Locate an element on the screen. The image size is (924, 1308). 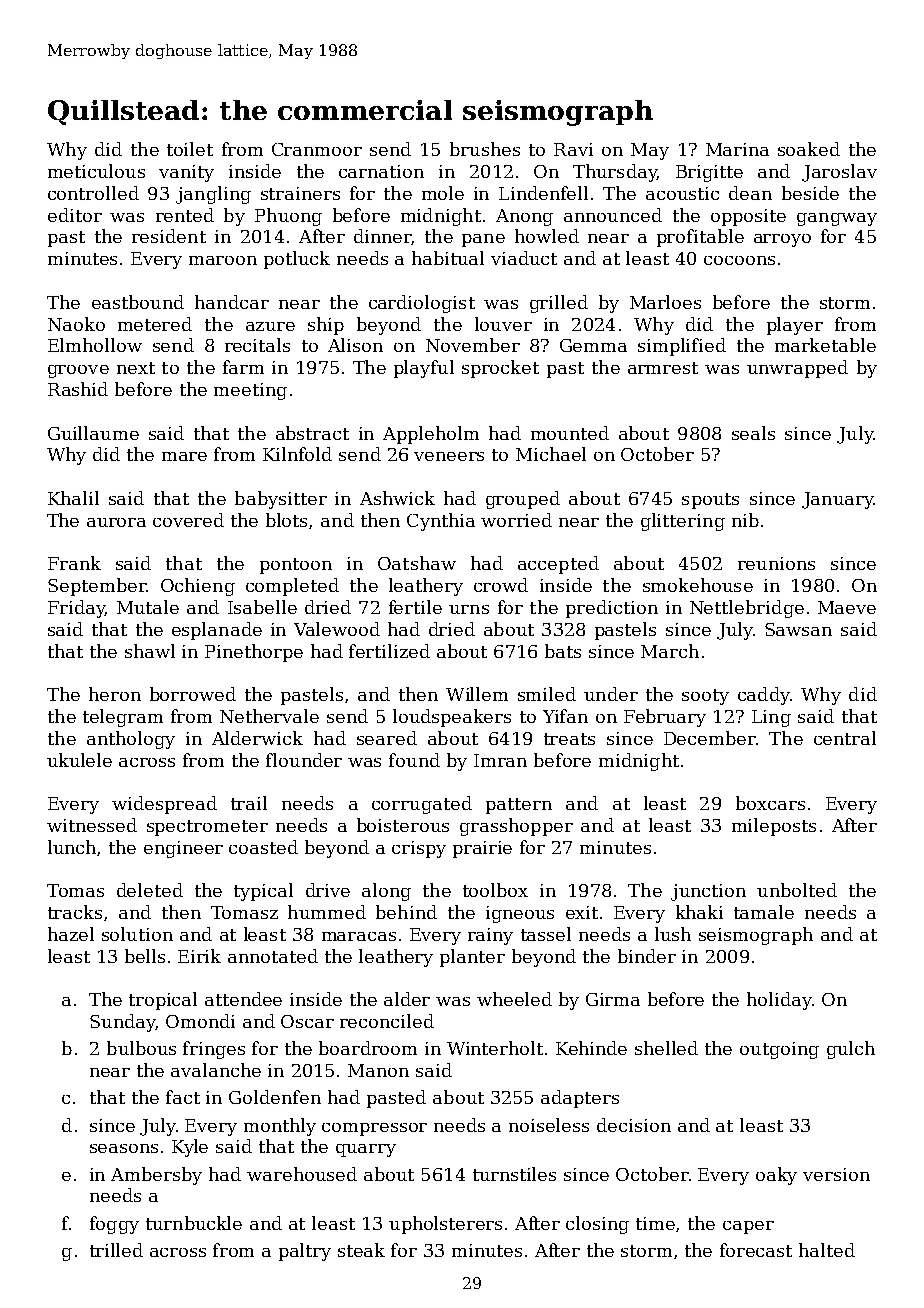
boxcars is located at coordinates (770, 803).
